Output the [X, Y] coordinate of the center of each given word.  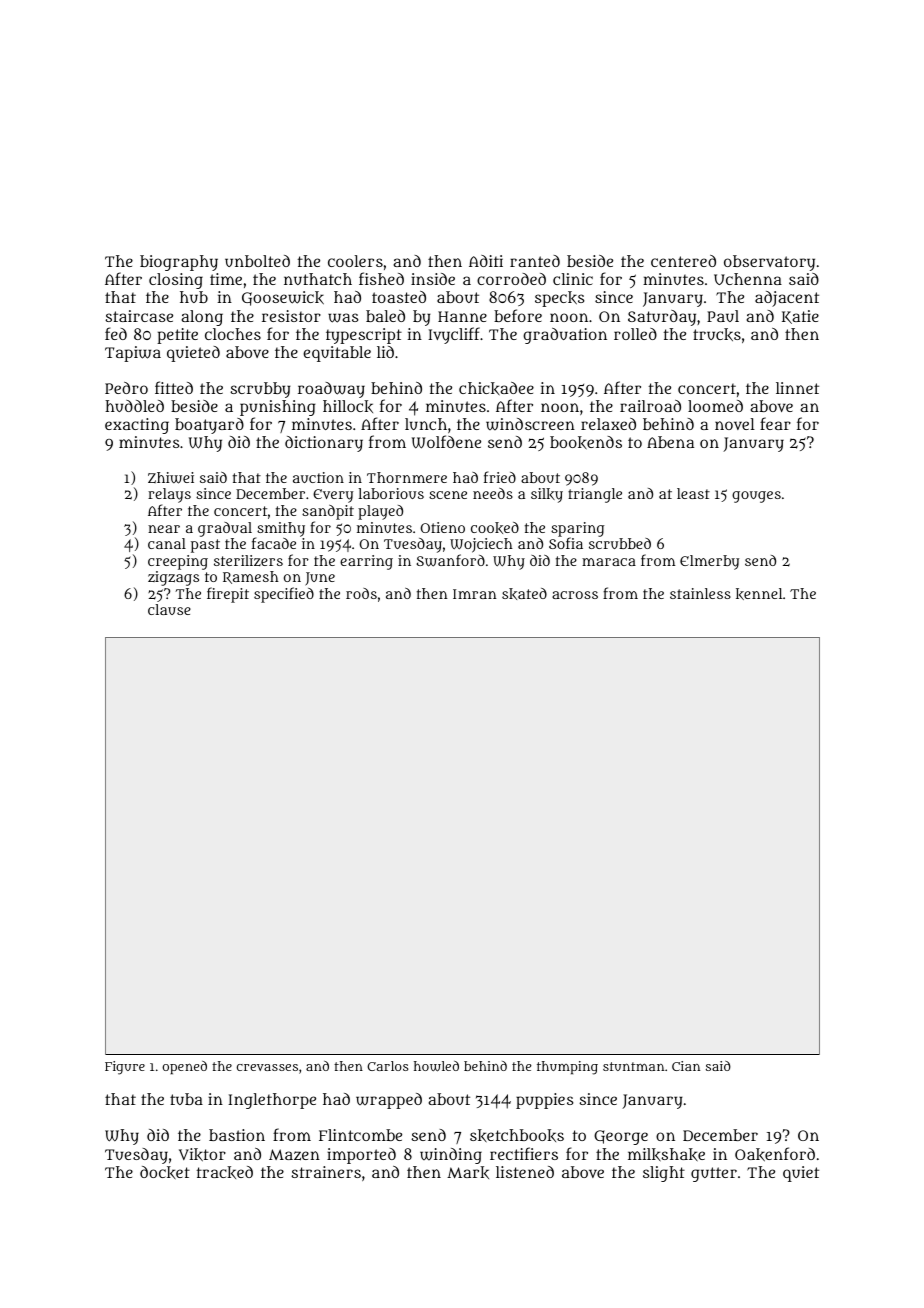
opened [184, 1068]
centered [683, 261]
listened [525, 1172]
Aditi [486, 261]
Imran [475, 594]
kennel [759, 594]
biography [179, 263]
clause [169, 609]
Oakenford [775, 1154]
